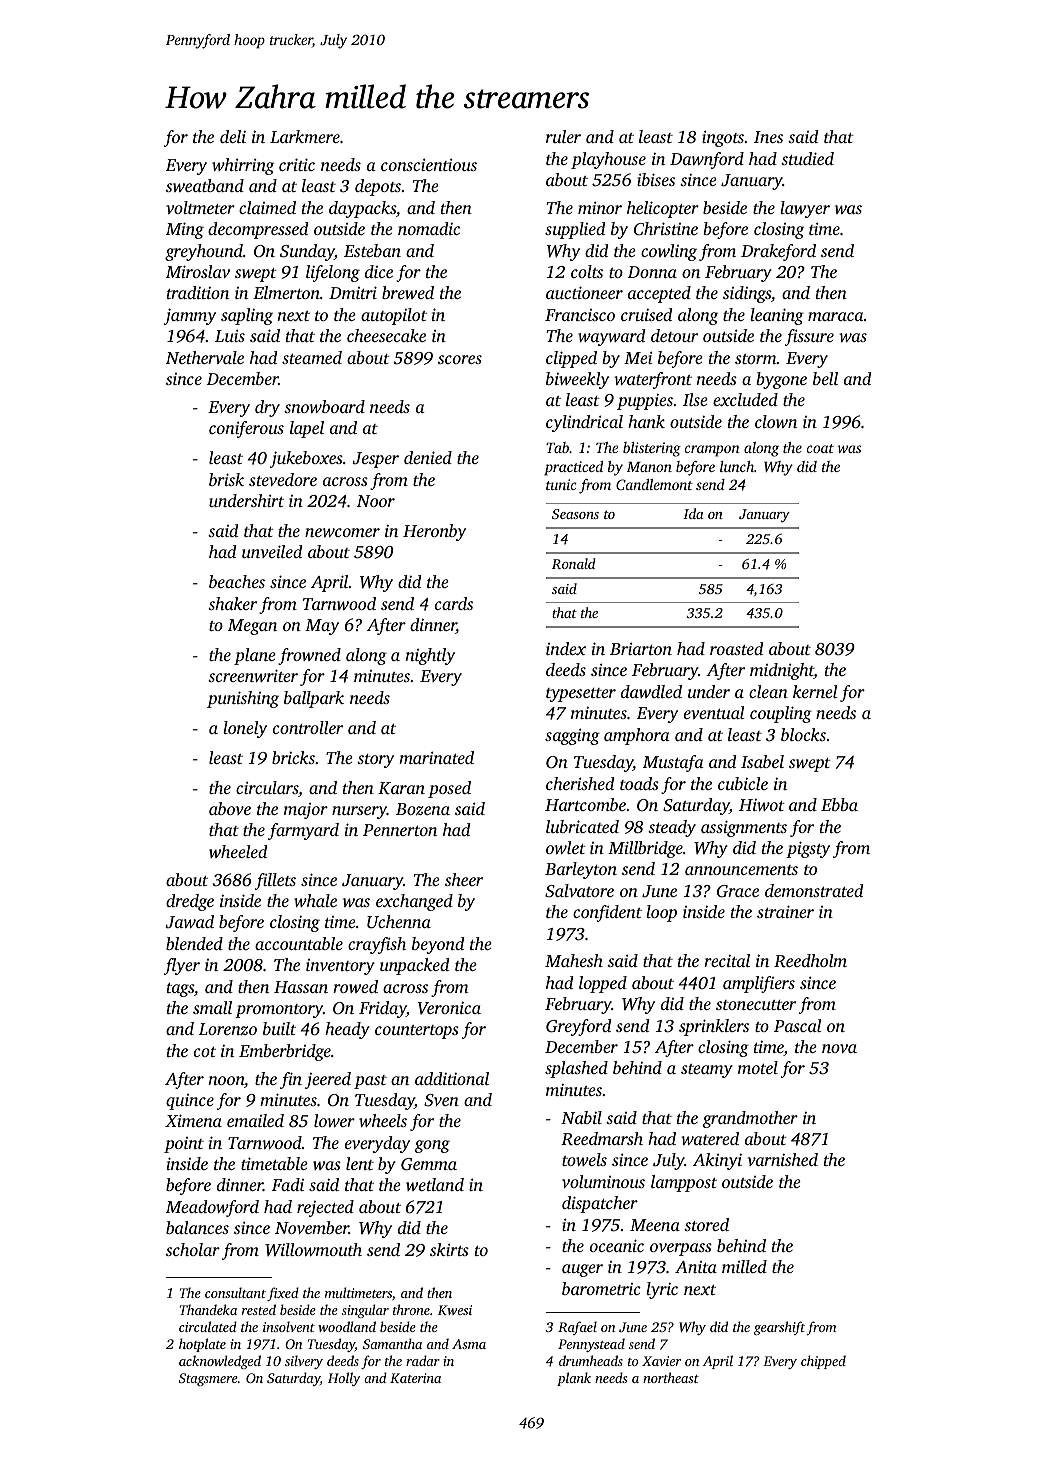 The width and height of the page is (1038, 1474). Describe the element at coordinates (315, 900) in the page. I see `whale` at that location.
